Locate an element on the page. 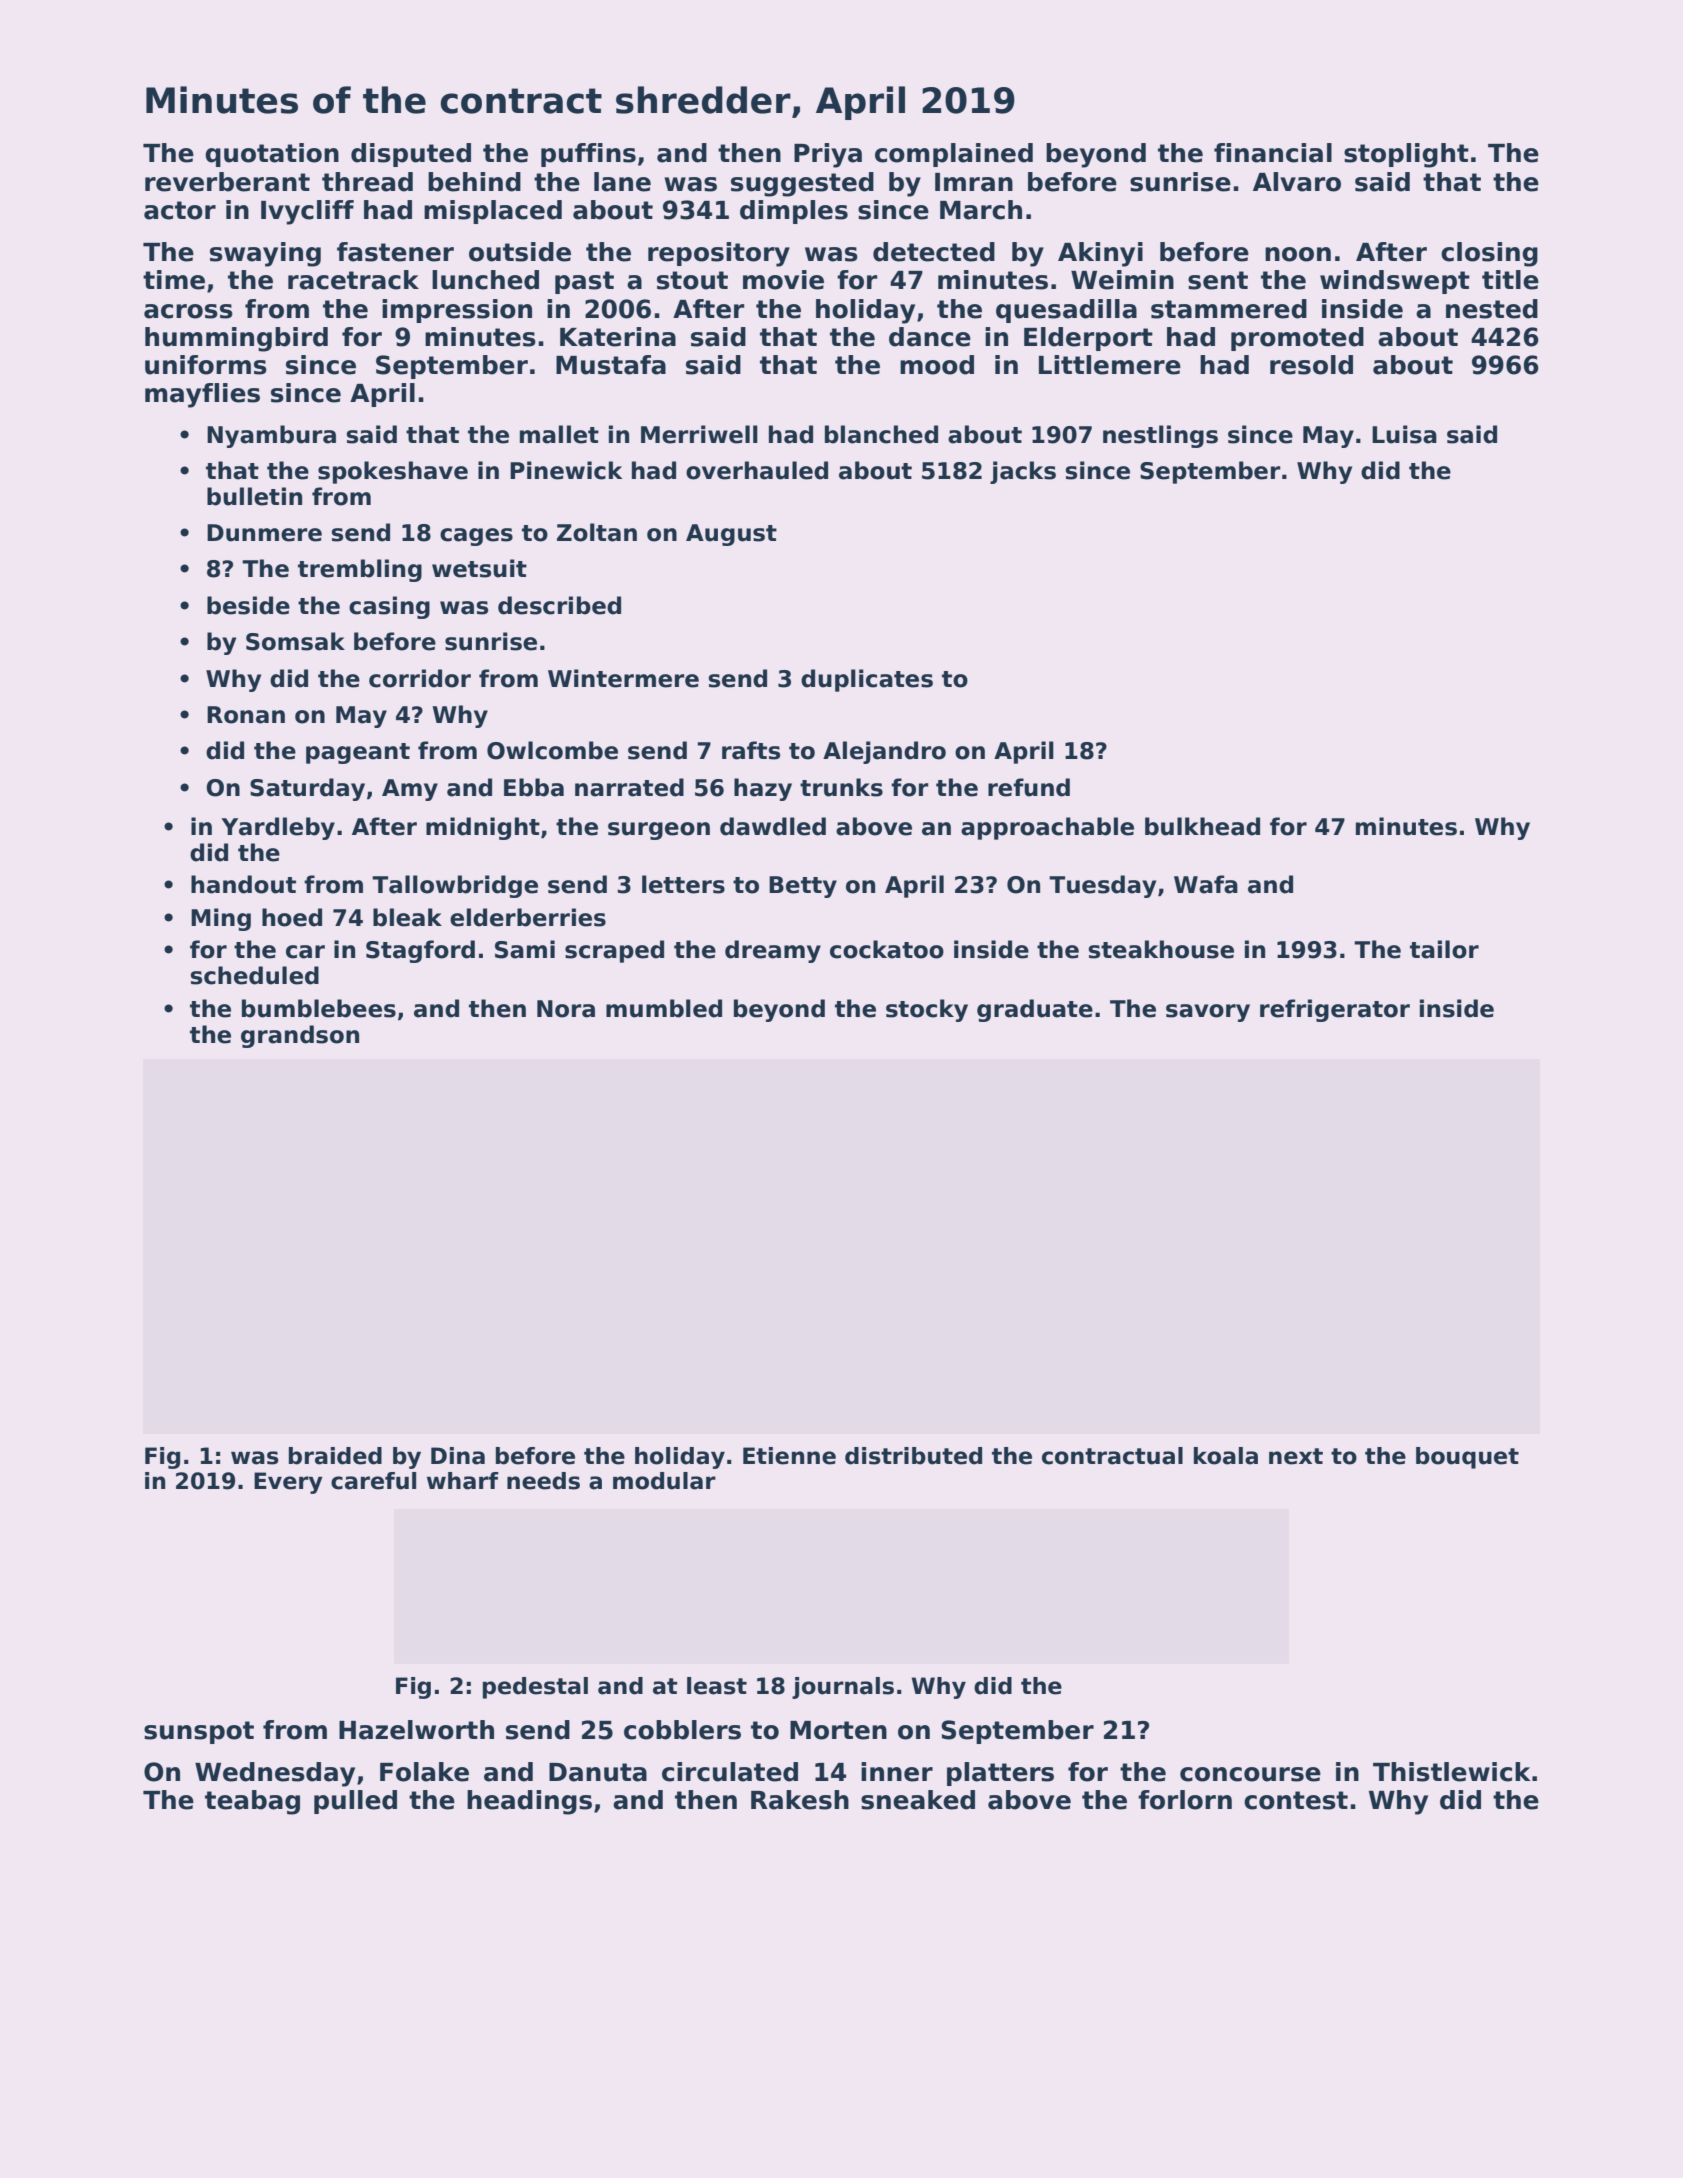 This page has width=1683, height=2178. teabag is located at coordinates (252, 1802).
